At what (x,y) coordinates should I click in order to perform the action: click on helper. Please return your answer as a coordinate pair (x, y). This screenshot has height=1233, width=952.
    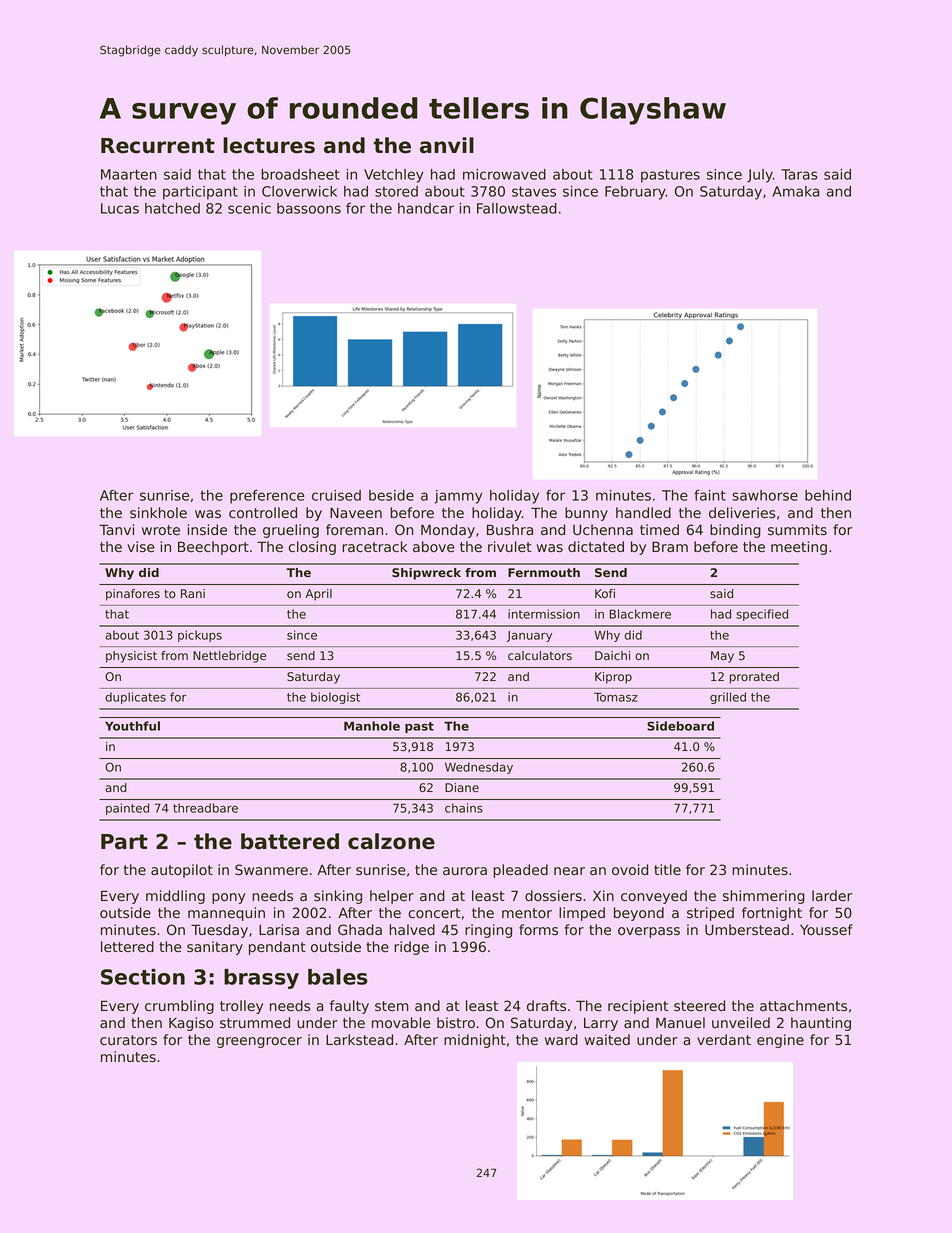
    Looking at the image, I should click on (392, 897).
